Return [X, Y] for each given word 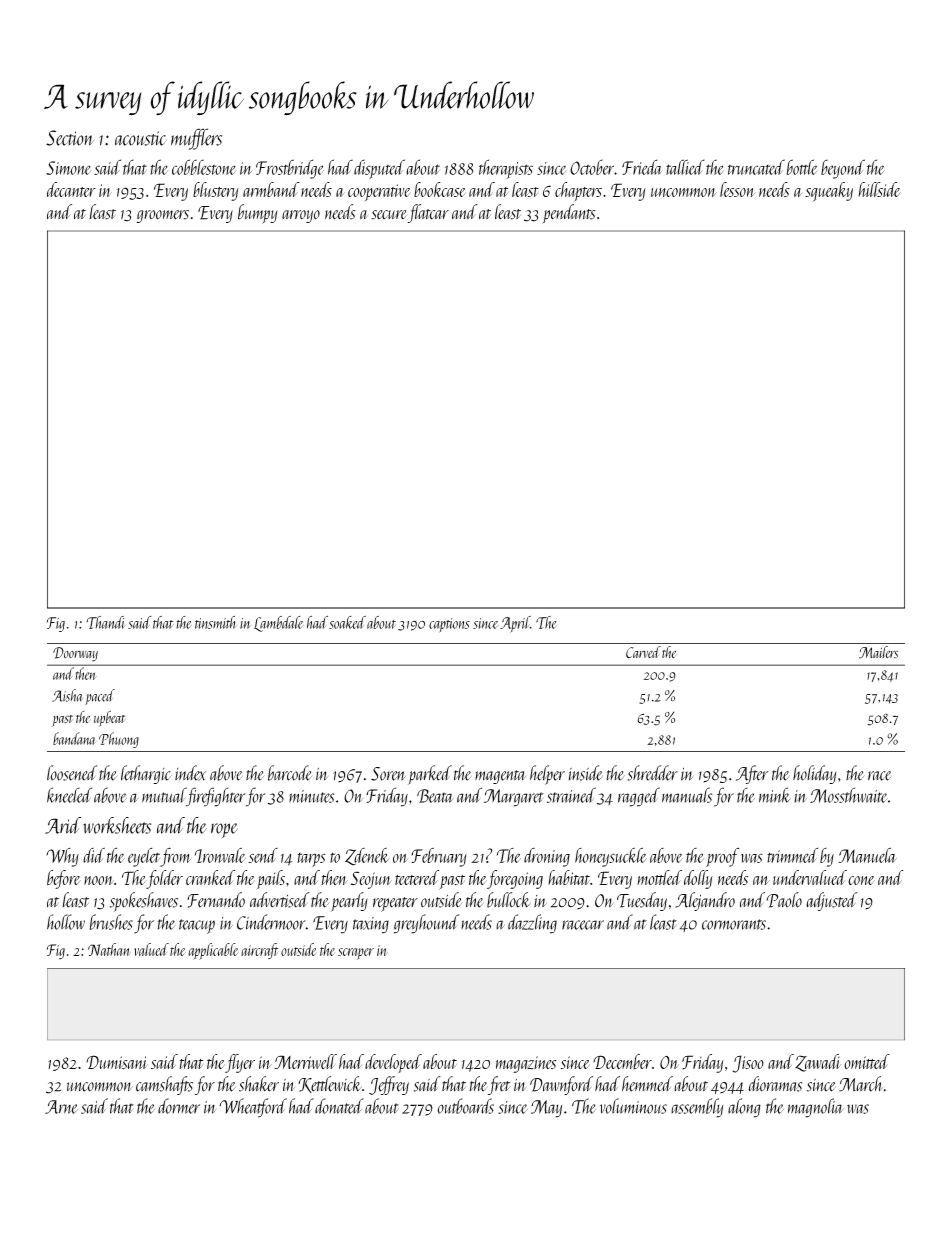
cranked [210, 877]
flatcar [428, 213]
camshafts [164, 1085]
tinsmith [216, 622]
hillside [879, 189]
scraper [356, 954]
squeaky [829, 192]
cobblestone [204, 167]
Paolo [784, 900]
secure [389, 215]
